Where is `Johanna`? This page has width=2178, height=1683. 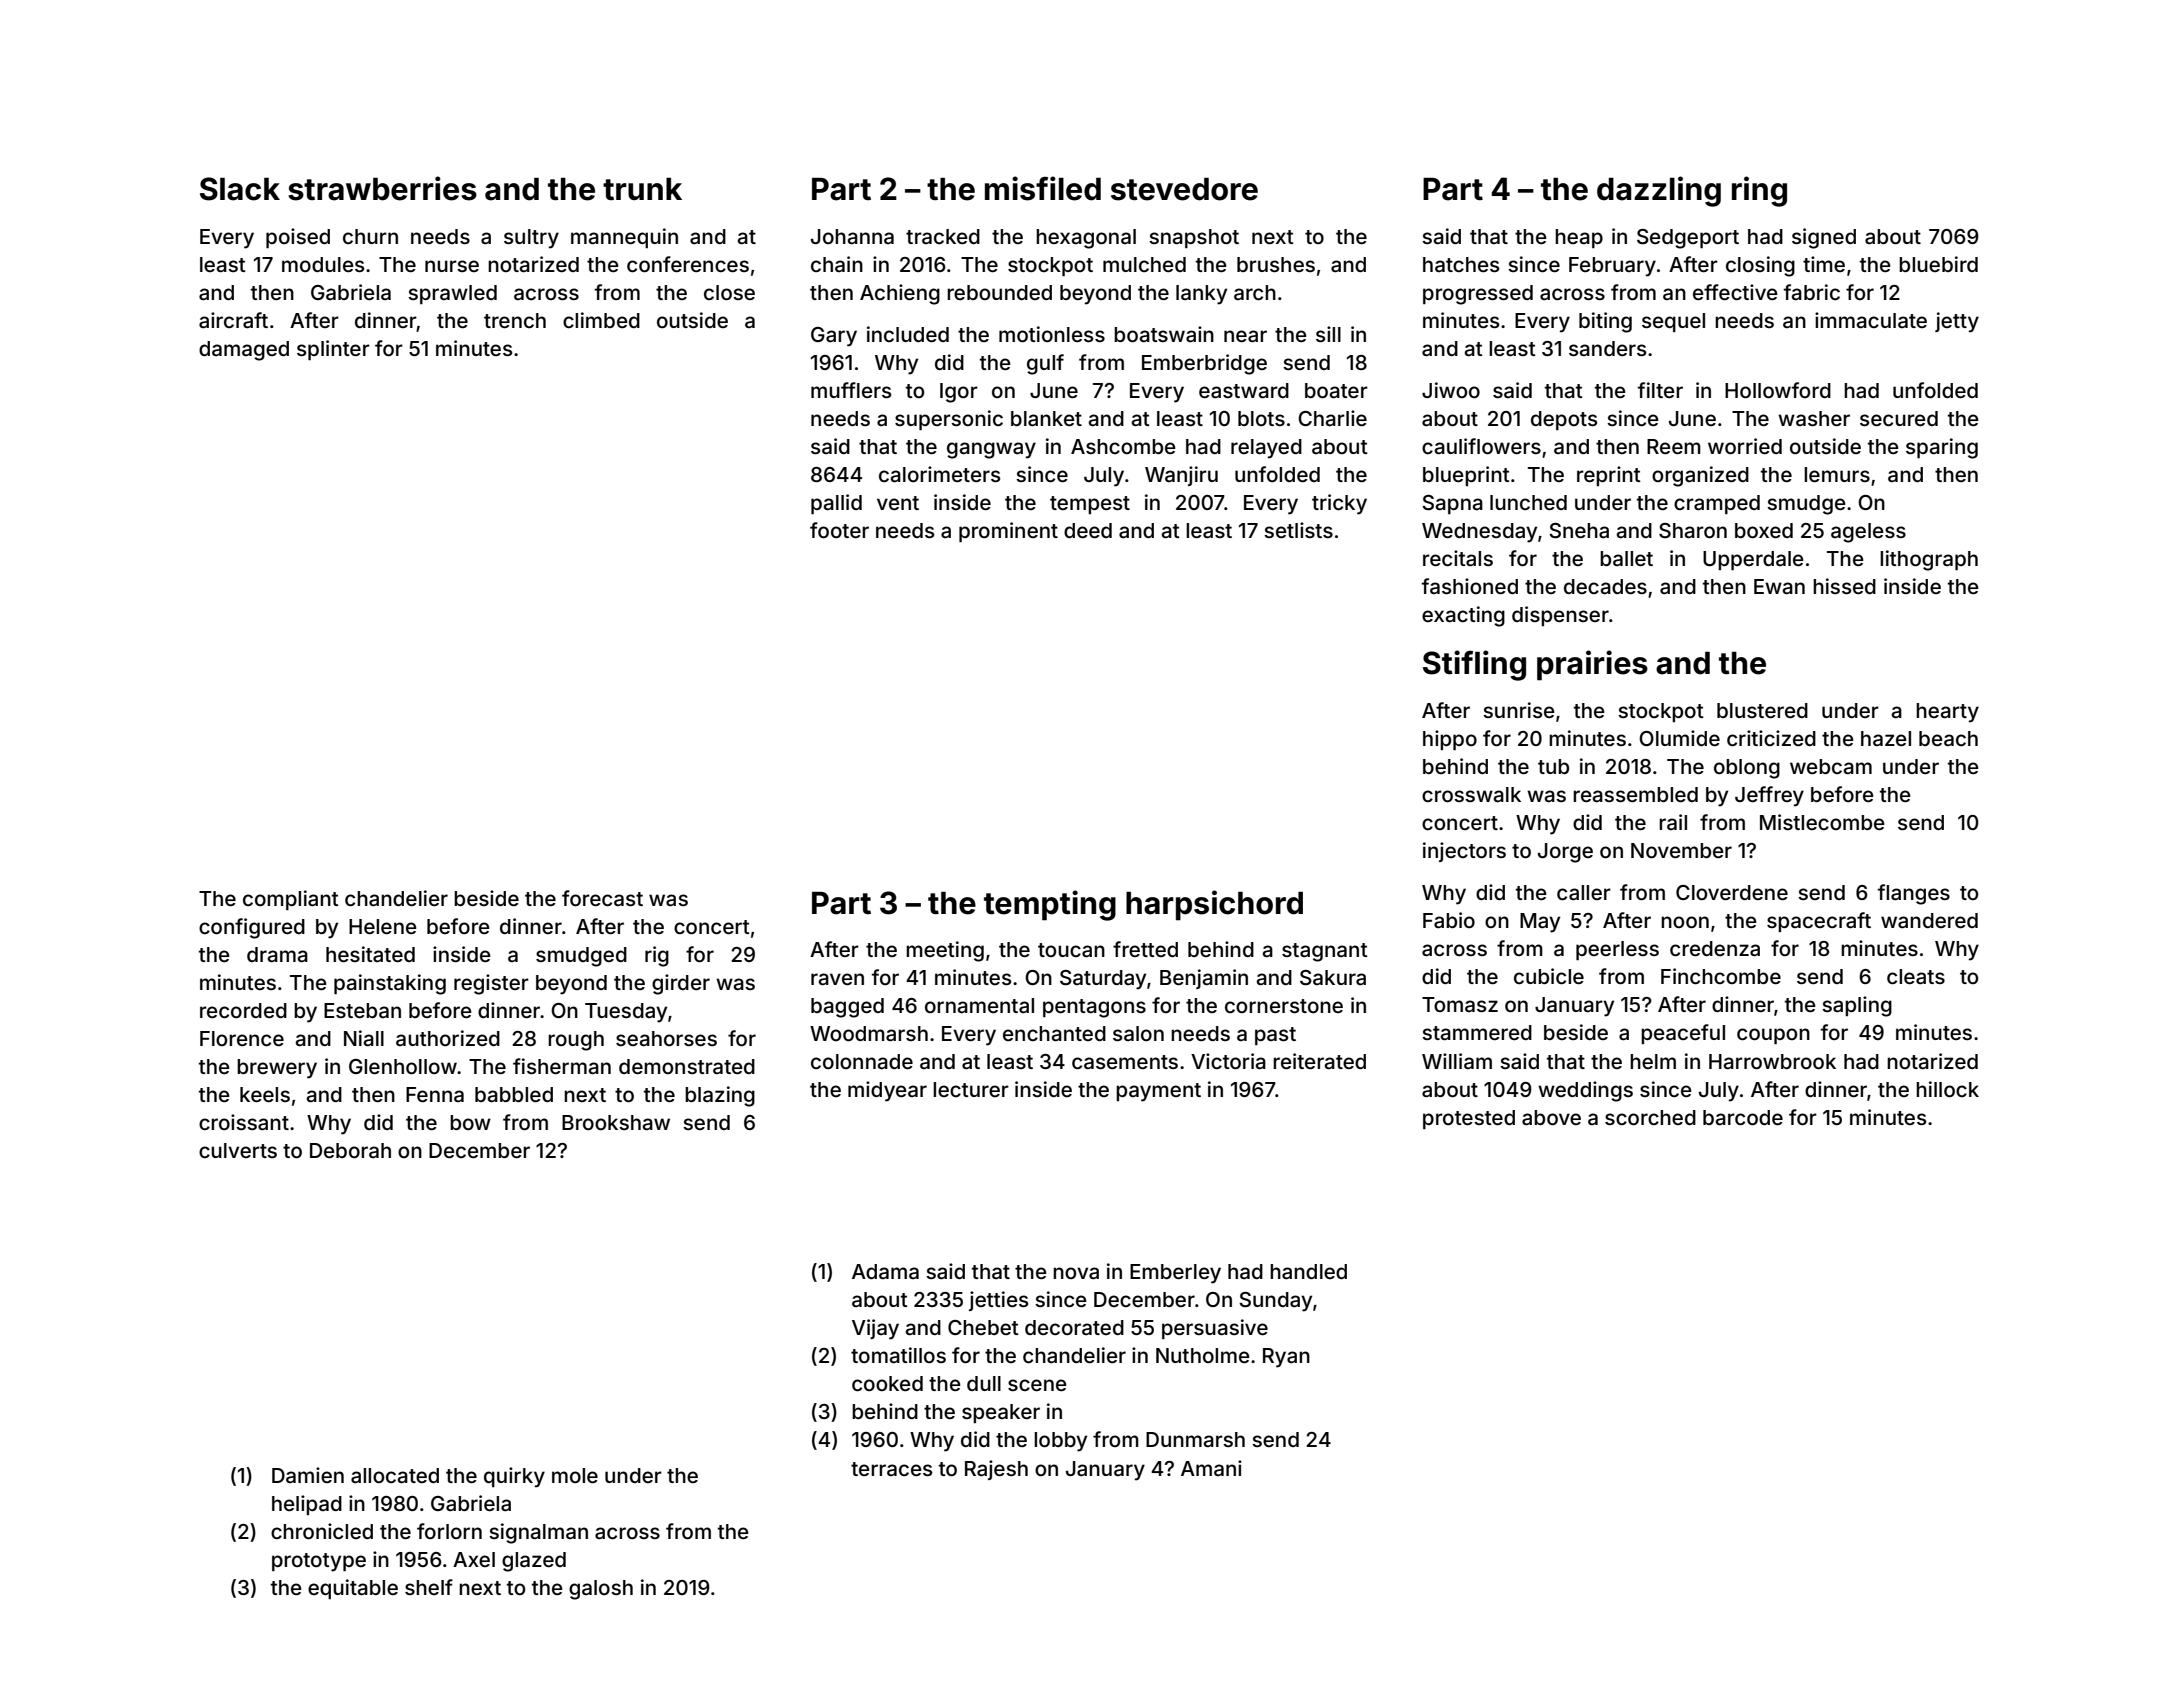
Johanna is located at coordinates (852, 236).
